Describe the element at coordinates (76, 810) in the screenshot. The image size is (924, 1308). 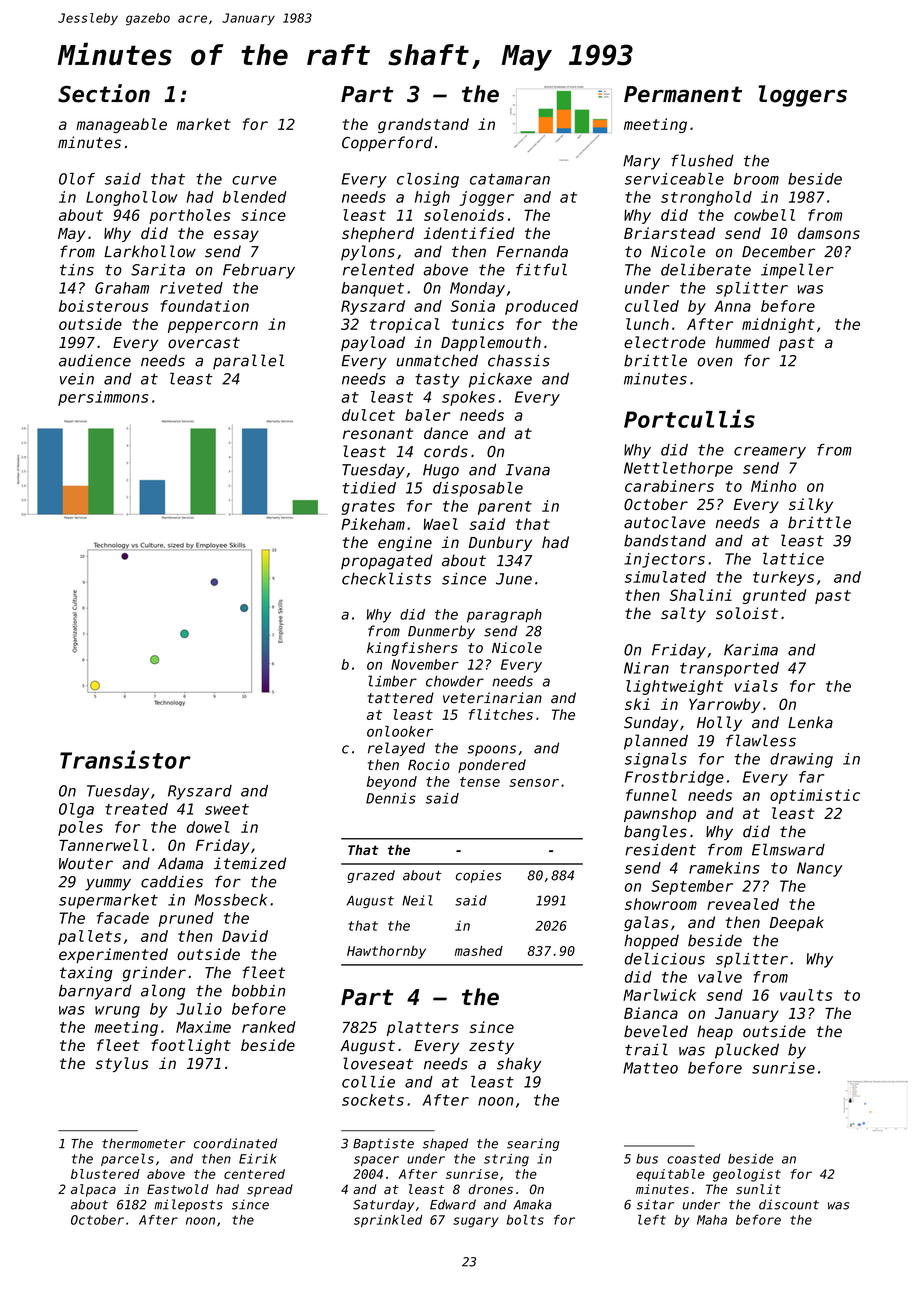
I see `Olga` at that location.
